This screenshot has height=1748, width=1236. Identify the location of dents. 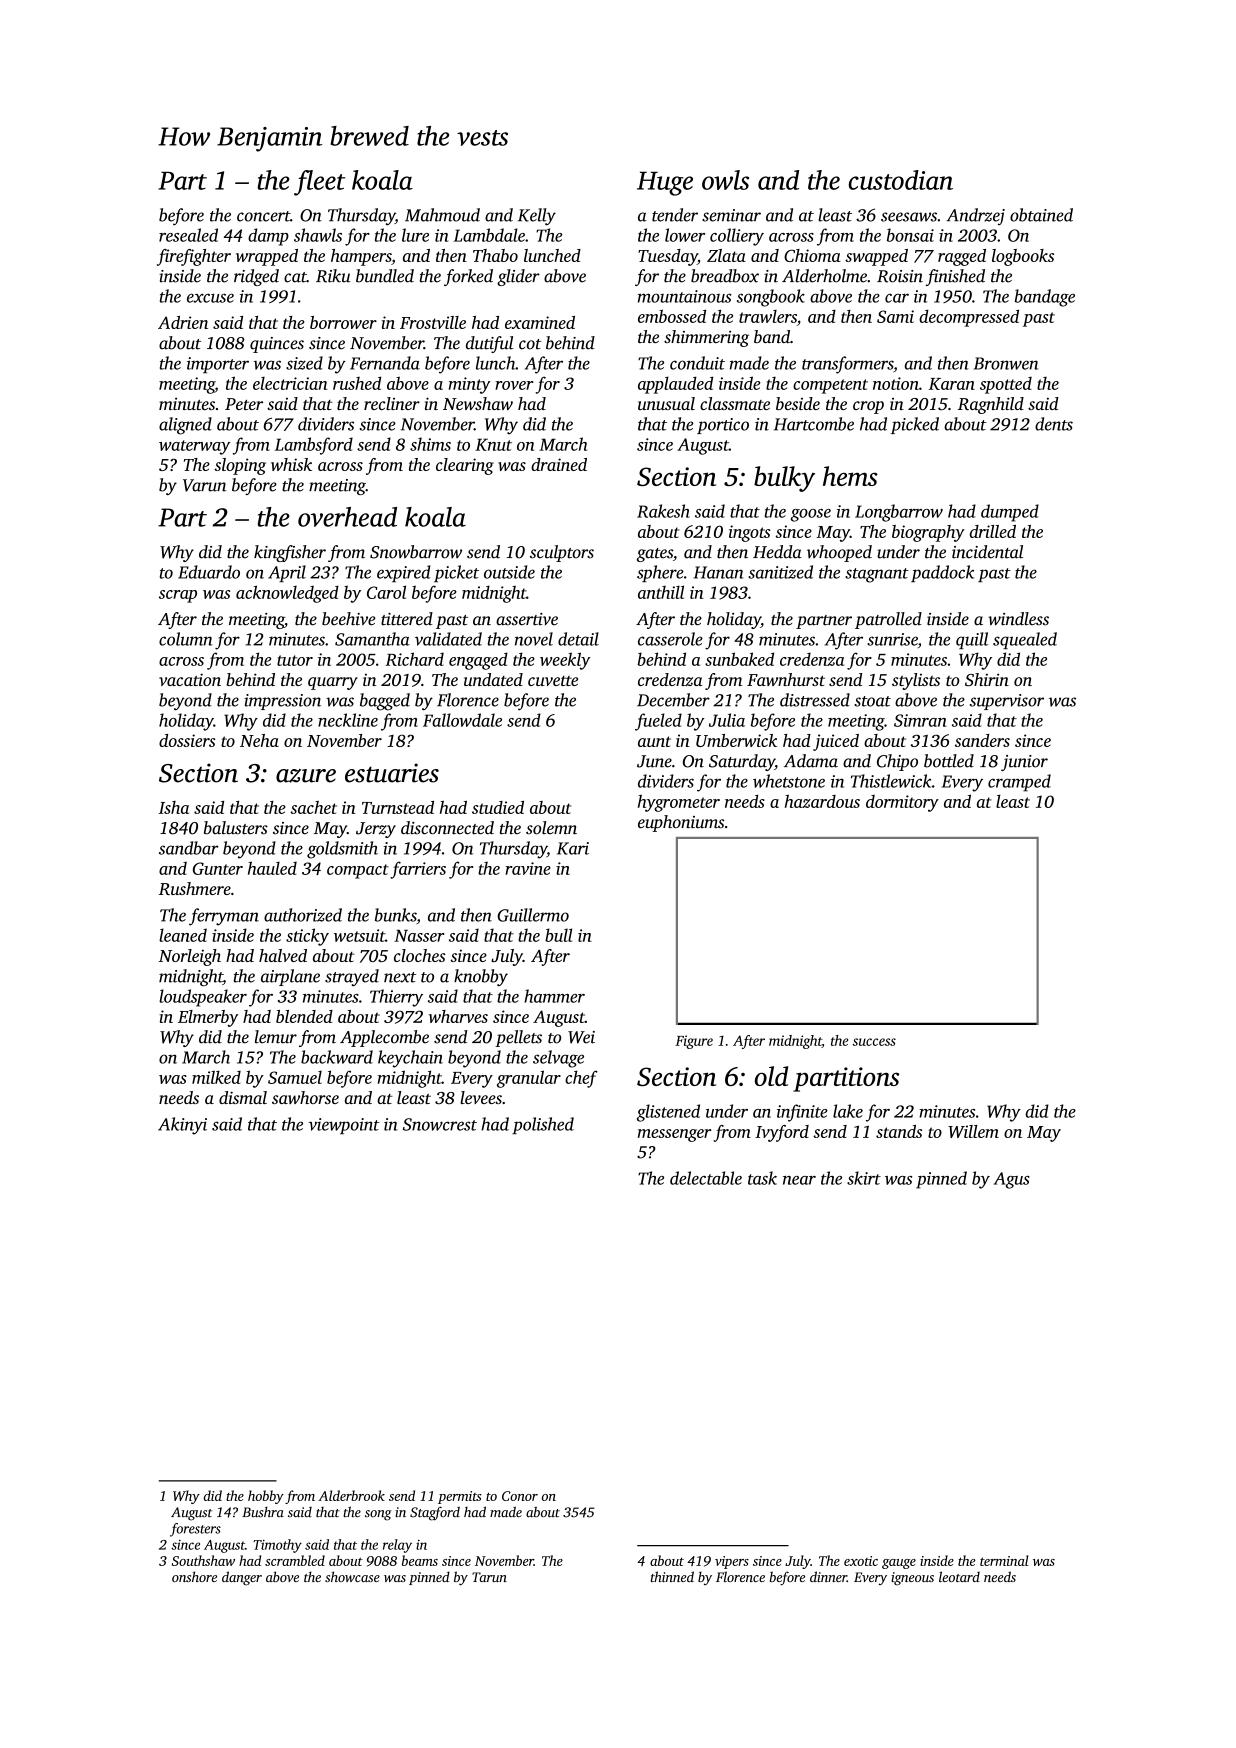
(1054, 424).
